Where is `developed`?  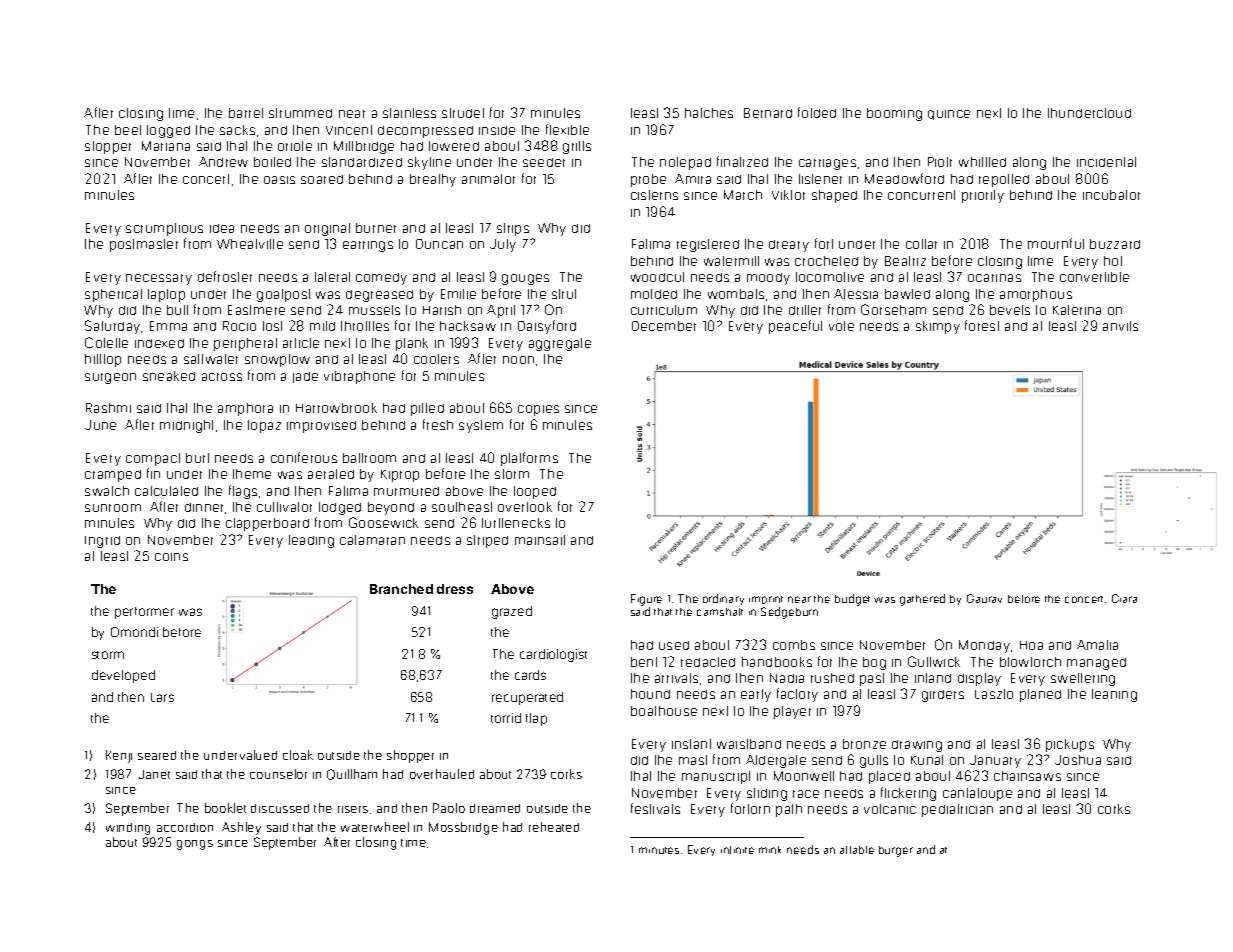
developed is located at coordinates (123, 676).
